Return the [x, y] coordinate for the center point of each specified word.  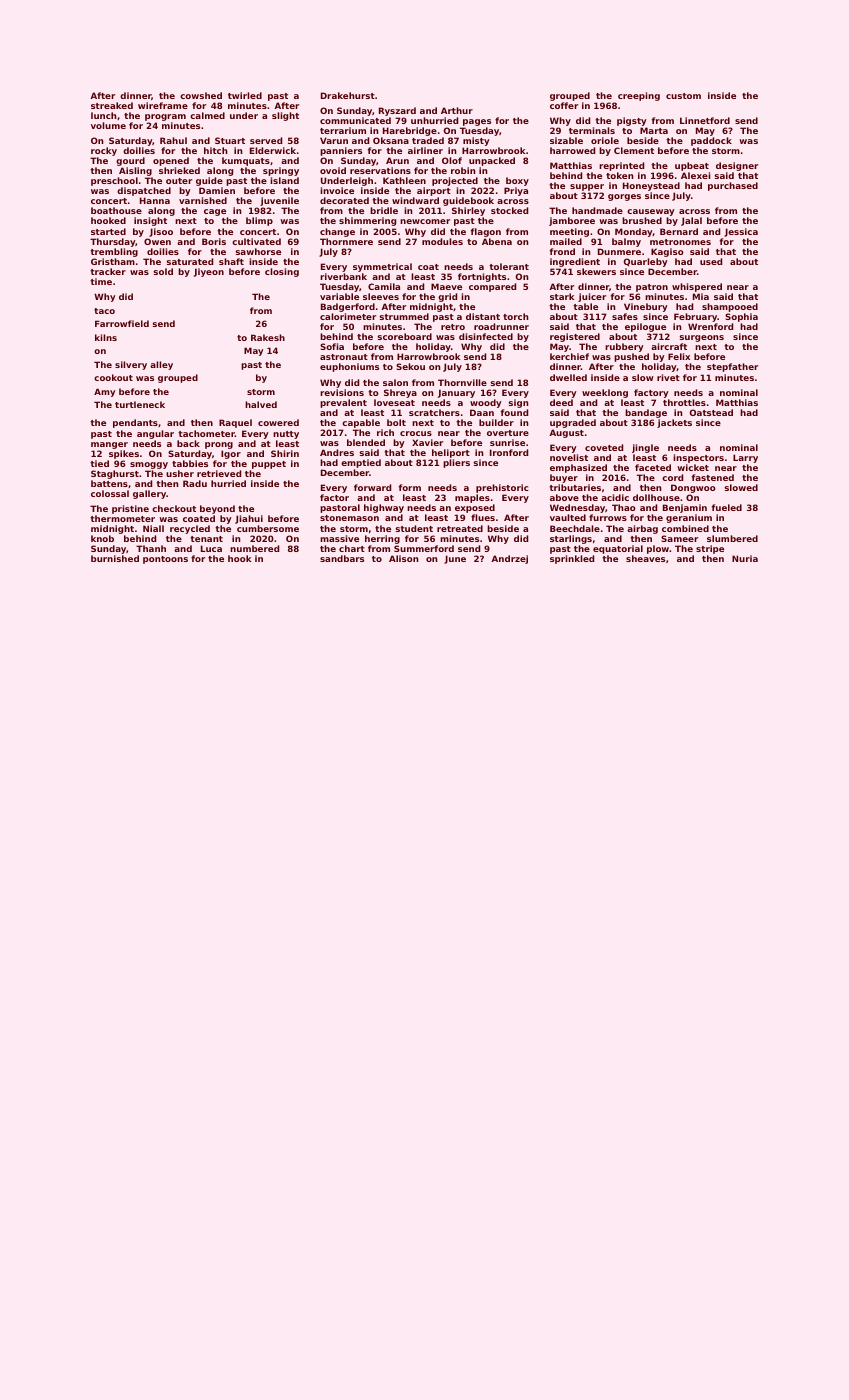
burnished [115, 559]
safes [625, 316]
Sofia [332, 346]
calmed [207, 115]
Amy [104, 392]
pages [477, 122]
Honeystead [651, 186]
